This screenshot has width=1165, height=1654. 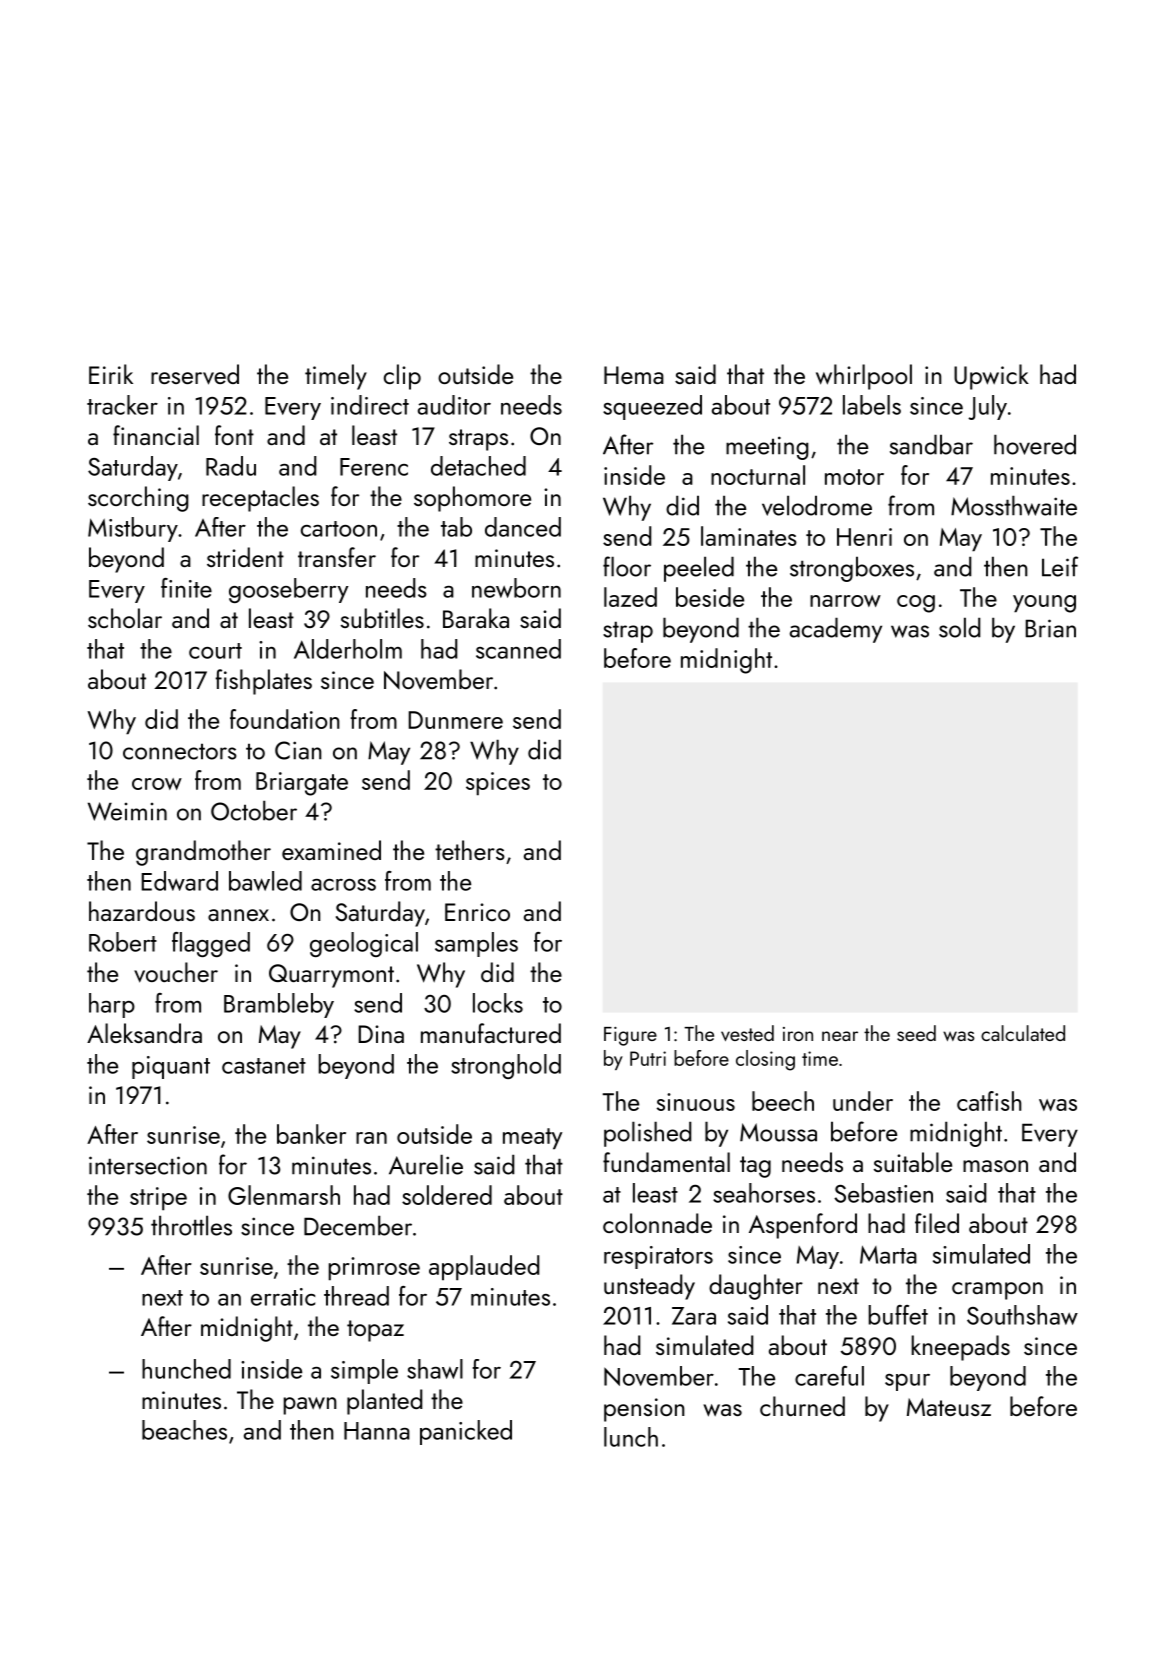 I want to click on tethers, so click(x=470, y=850).
